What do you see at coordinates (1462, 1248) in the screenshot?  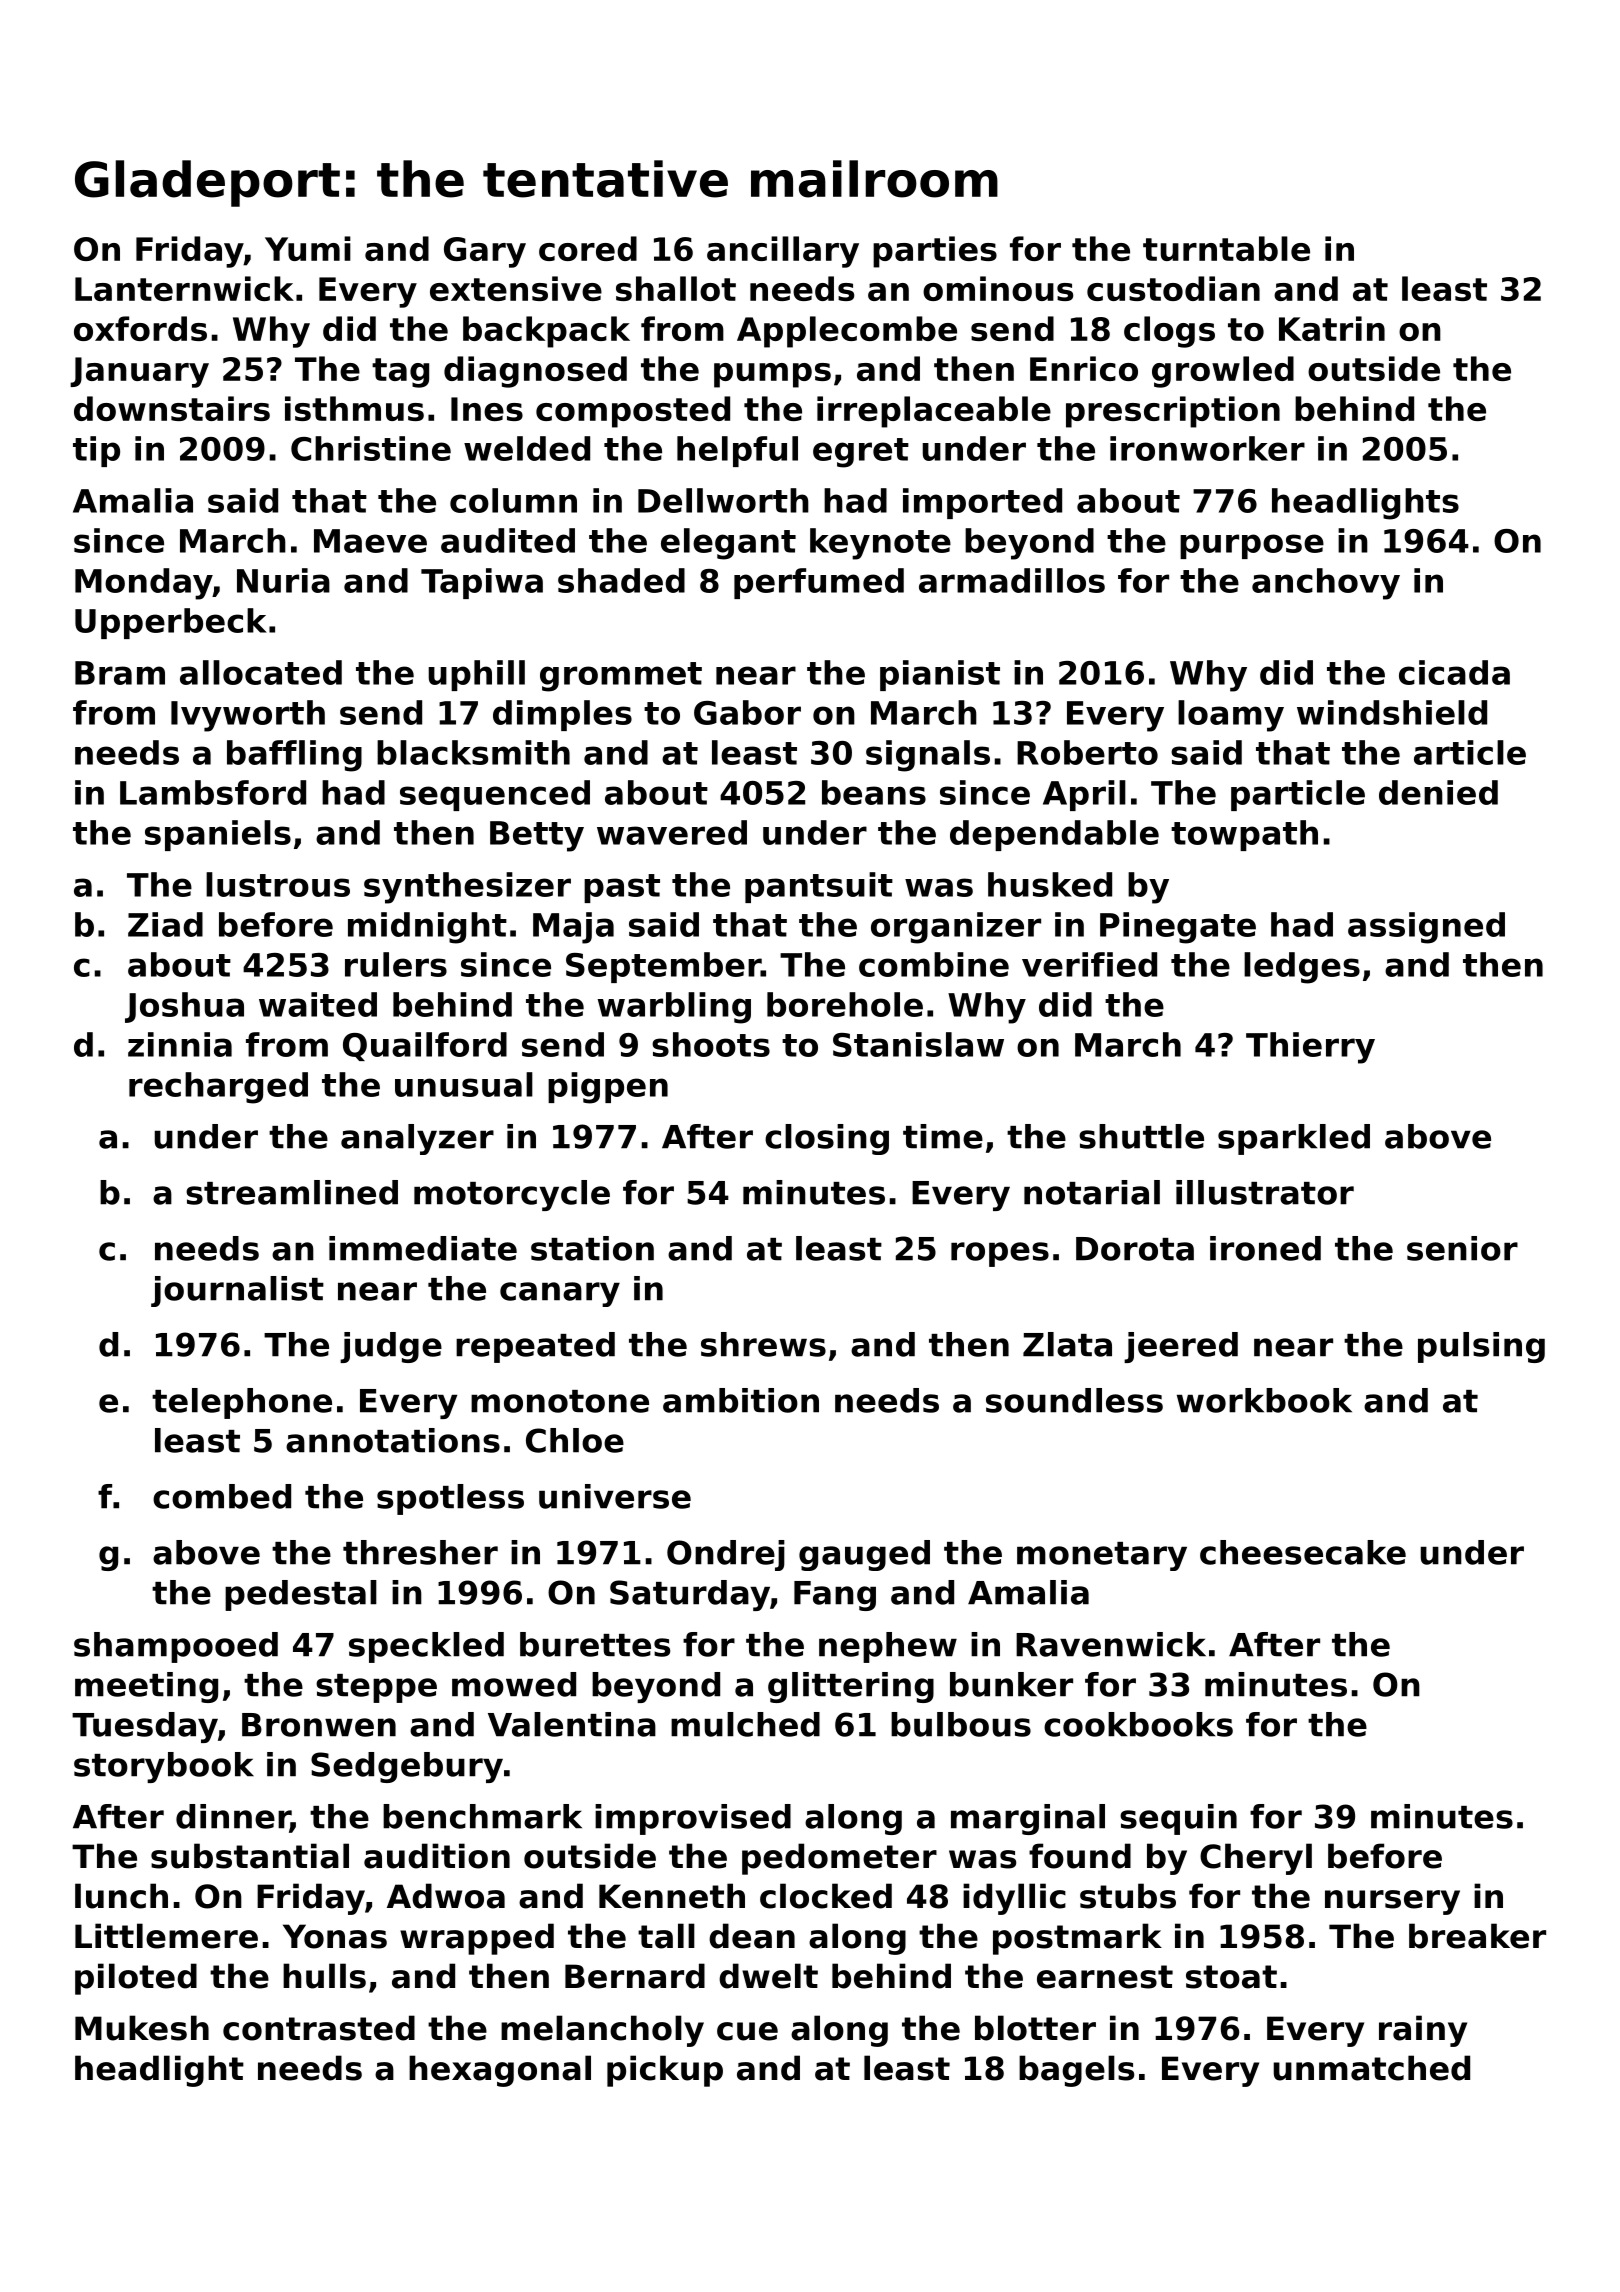 I see `senior` at bounding box center [1462, 1248].
